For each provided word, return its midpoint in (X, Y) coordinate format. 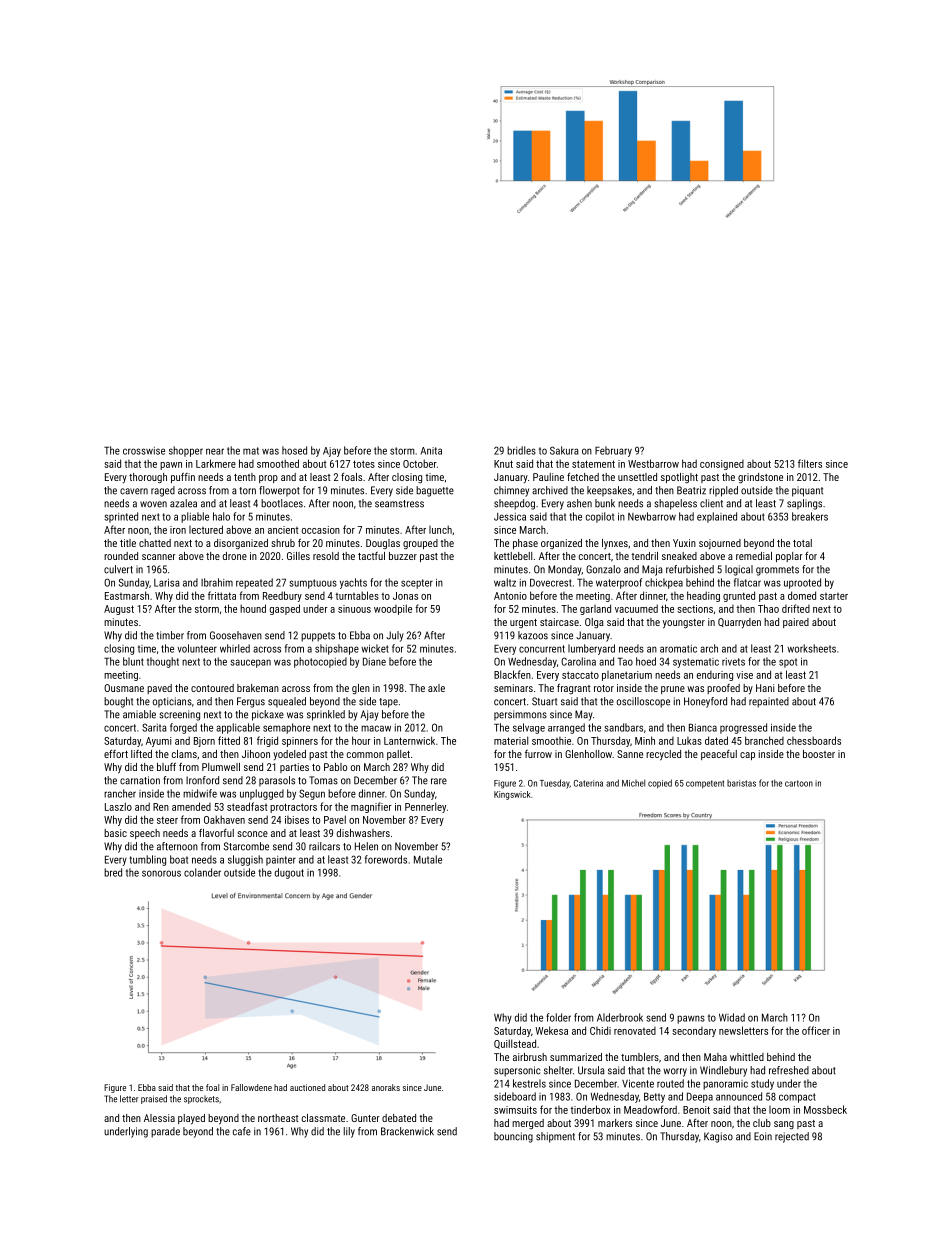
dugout (289, 873)
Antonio (510, 596)
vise (744, 675)
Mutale (428, 859)
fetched (583, 477)
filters (810, 463)
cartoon (799, 783)
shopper (186, 451)
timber (170, 635)
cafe (242, 1131)
